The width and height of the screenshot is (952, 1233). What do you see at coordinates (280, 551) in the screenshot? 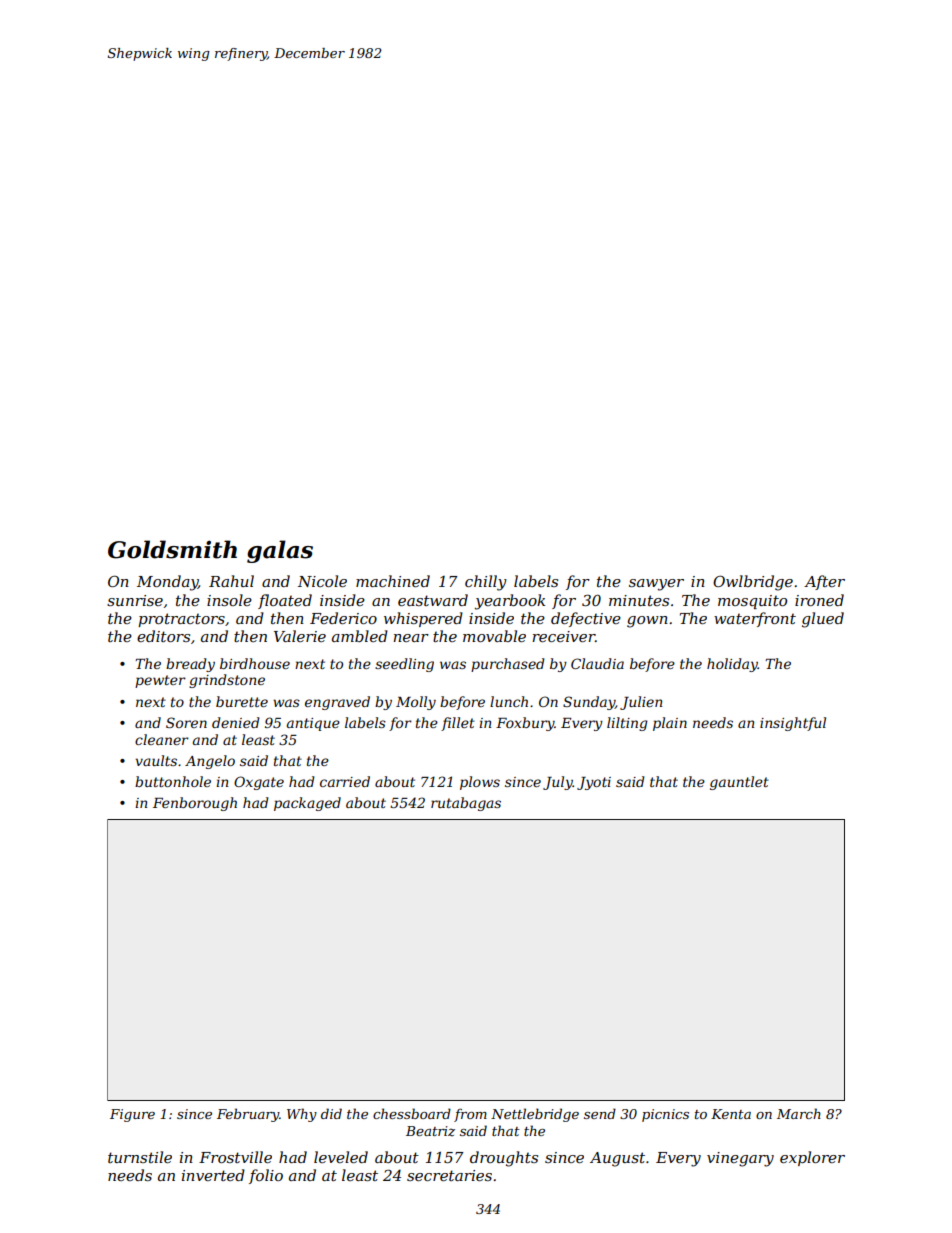
I see `galas` at bounding box center [280, 551].
